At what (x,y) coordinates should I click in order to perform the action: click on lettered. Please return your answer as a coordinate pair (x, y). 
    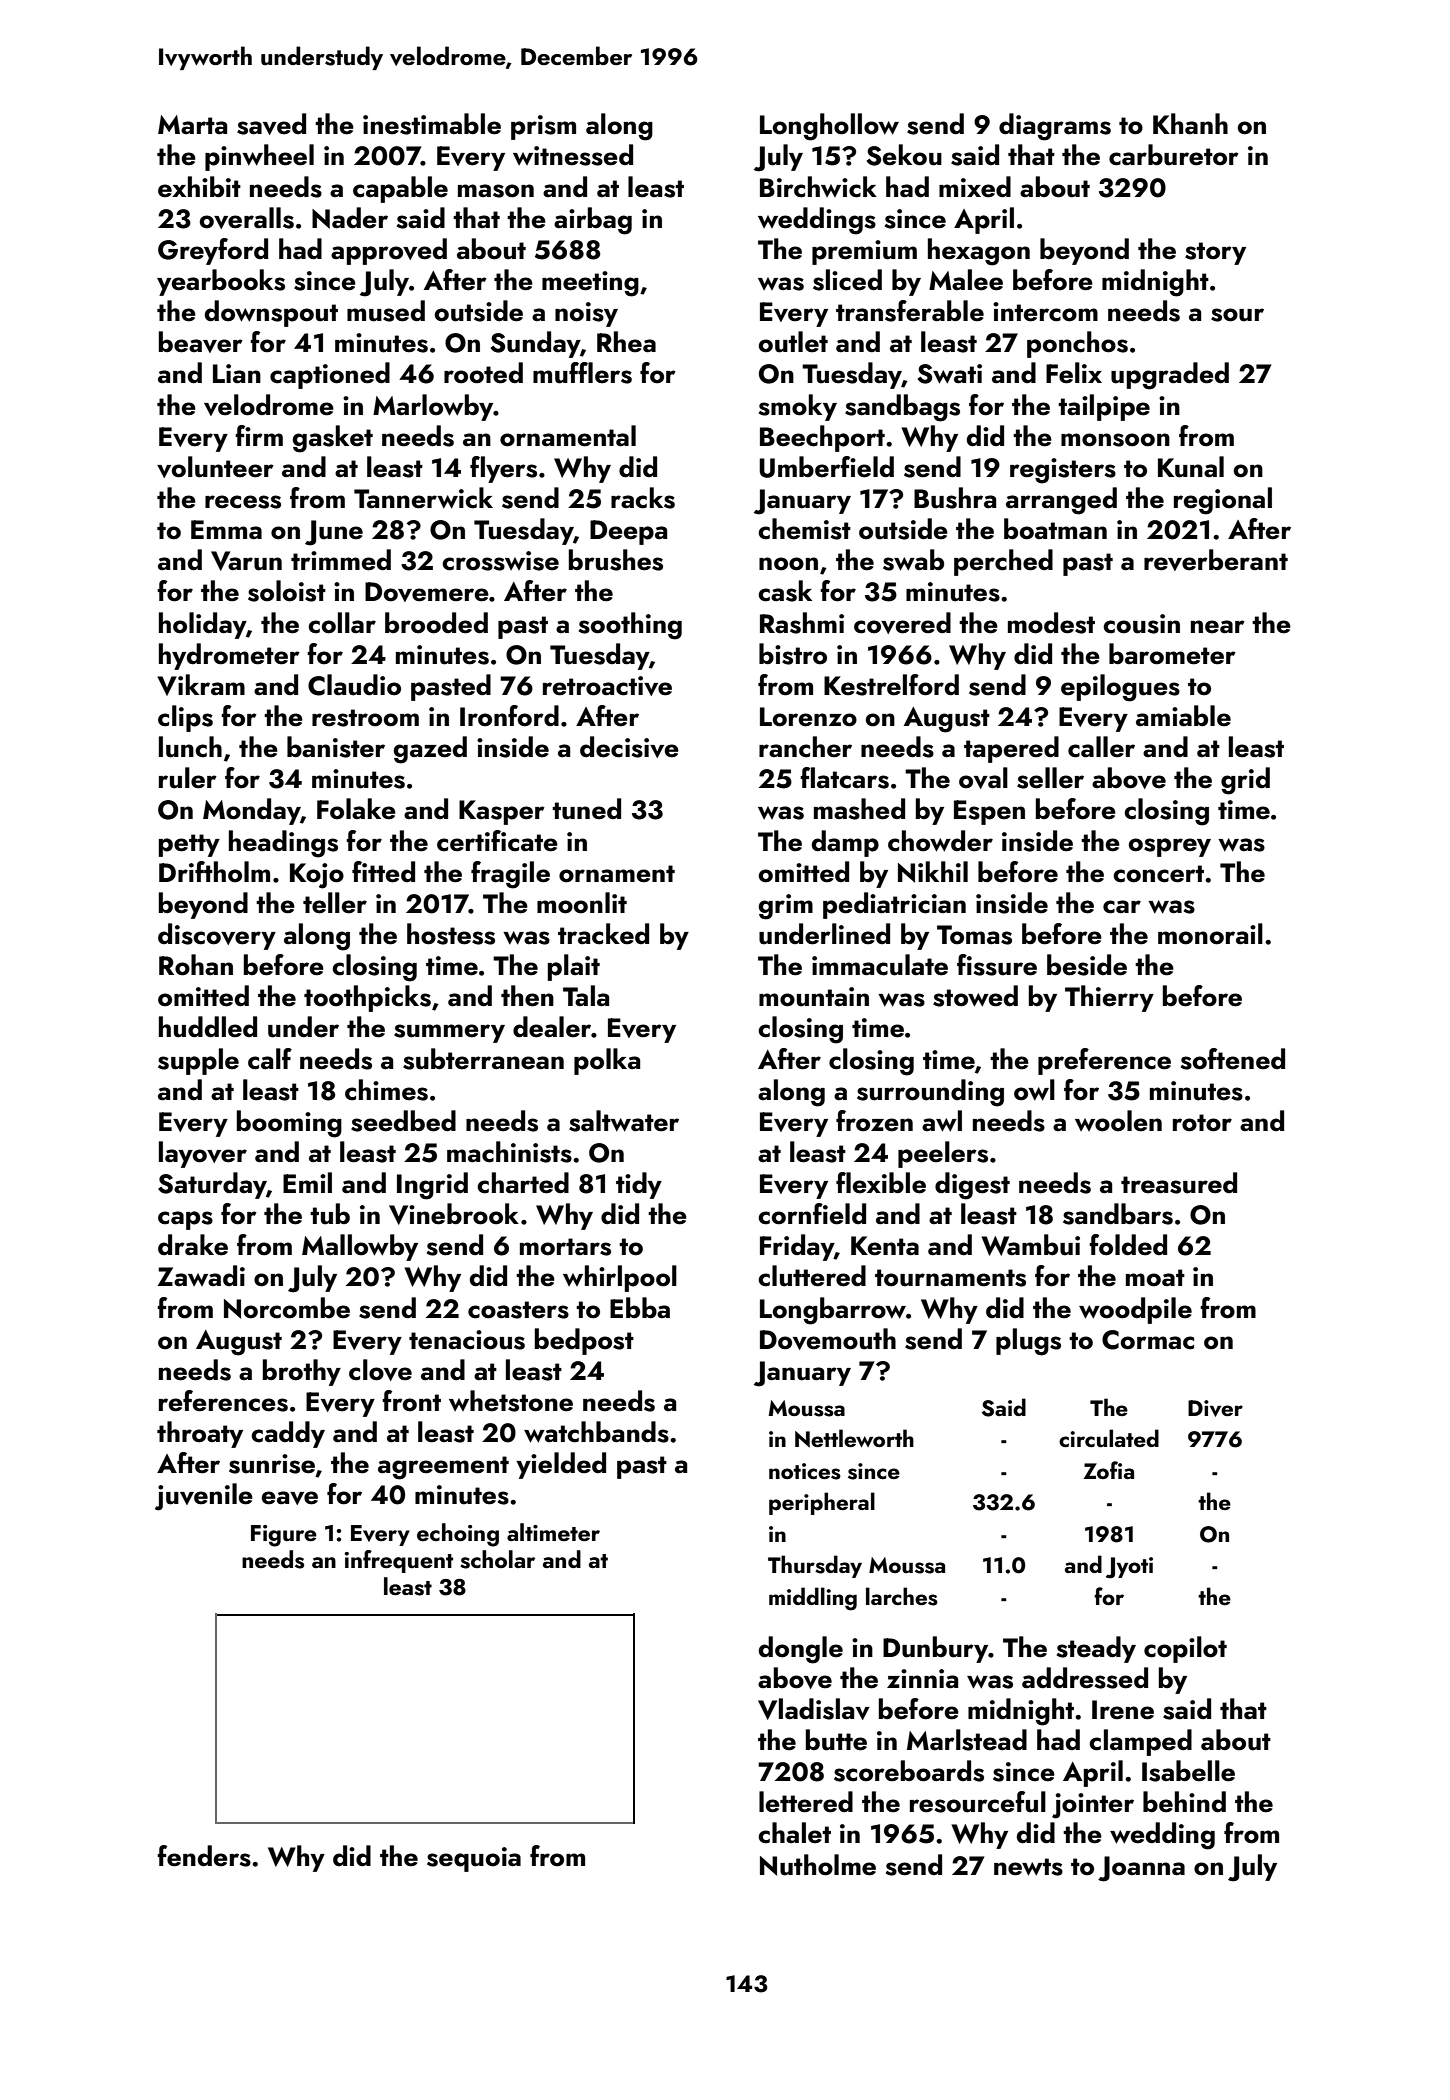
    Looking at the image, I should click on (806, 1802).
